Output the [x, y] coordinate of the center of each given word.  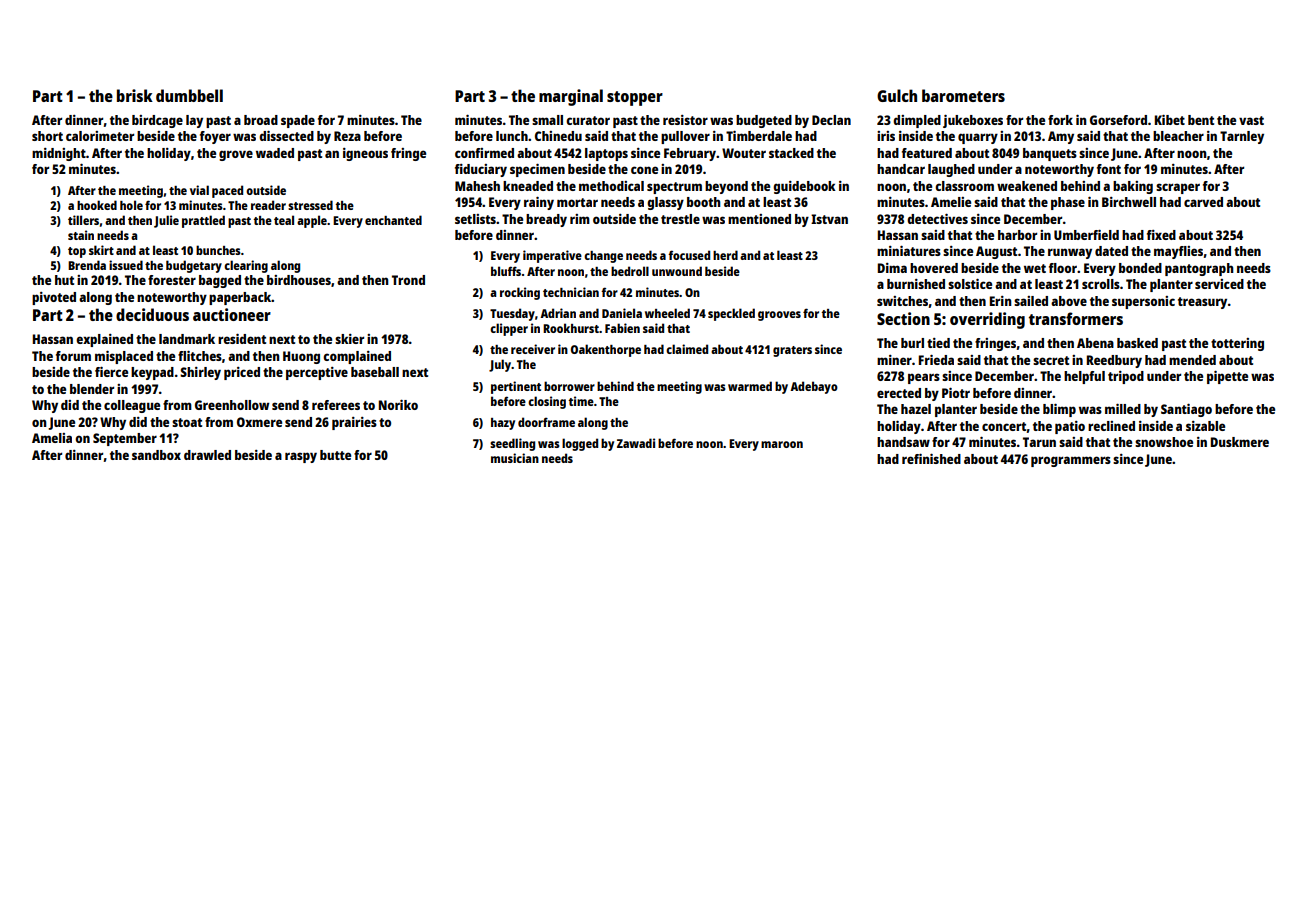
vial [199, 190]
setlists [475, 219]
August [996, 252]
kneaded [528, 186]
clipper [509, 329]
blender [92, 389]
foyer [215, 137]
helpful [1084, 377]
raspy [301, 457]
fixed [1161, 235]
